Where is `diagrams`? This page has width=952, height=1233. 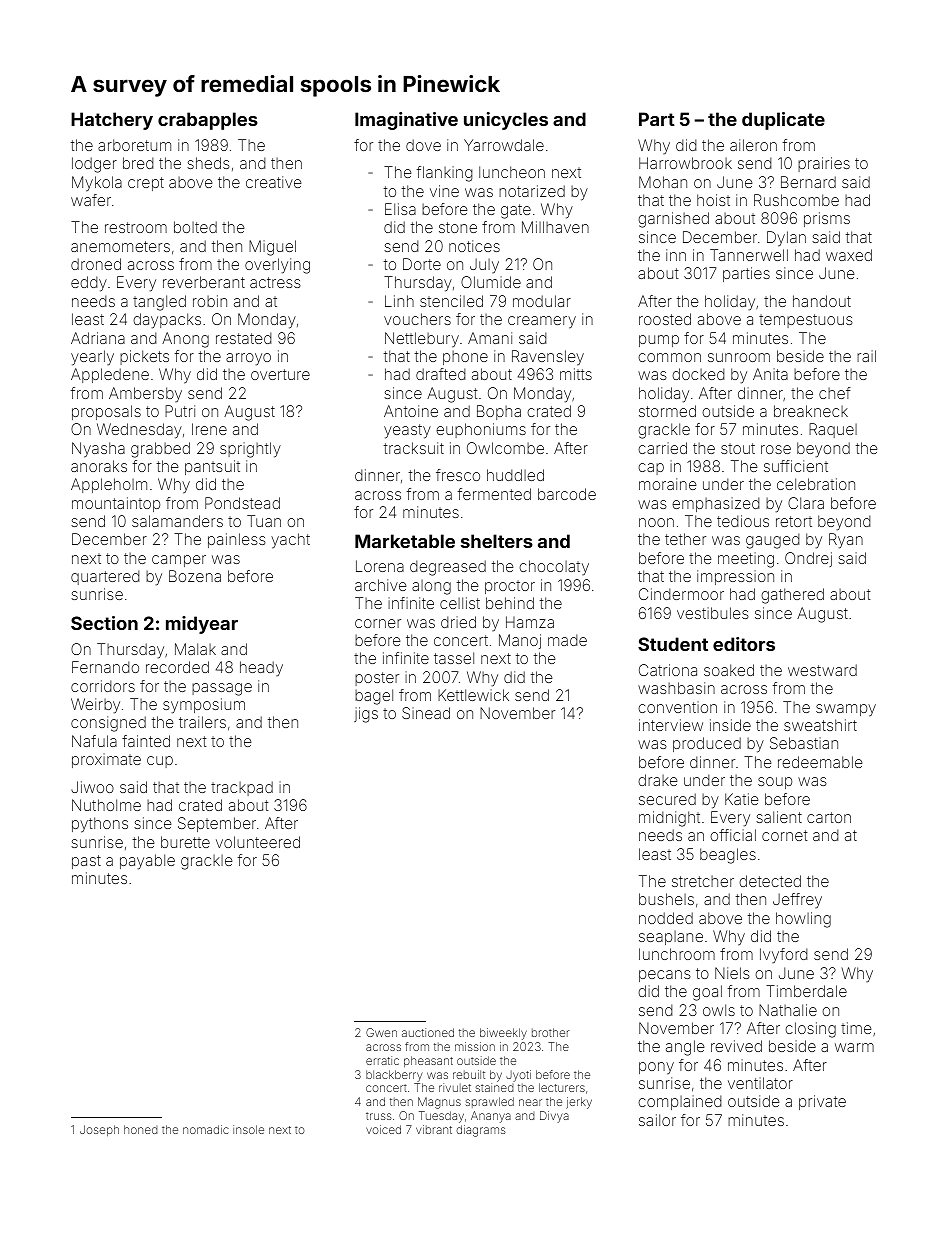 diagrams is located at coordinates (481, 1131).
